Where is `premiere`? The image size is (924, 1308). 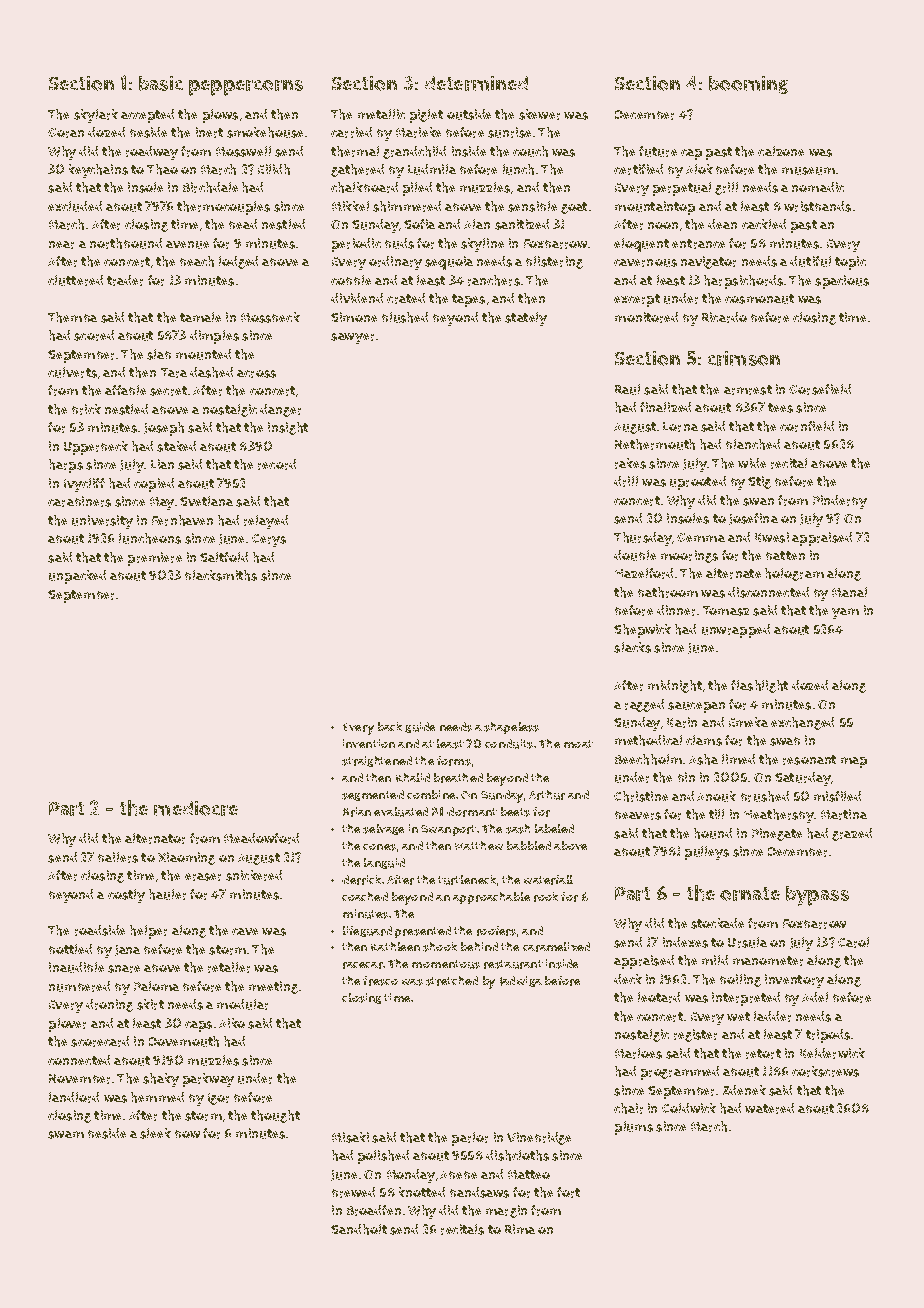
premiere is located at coordinates (155, 559).
